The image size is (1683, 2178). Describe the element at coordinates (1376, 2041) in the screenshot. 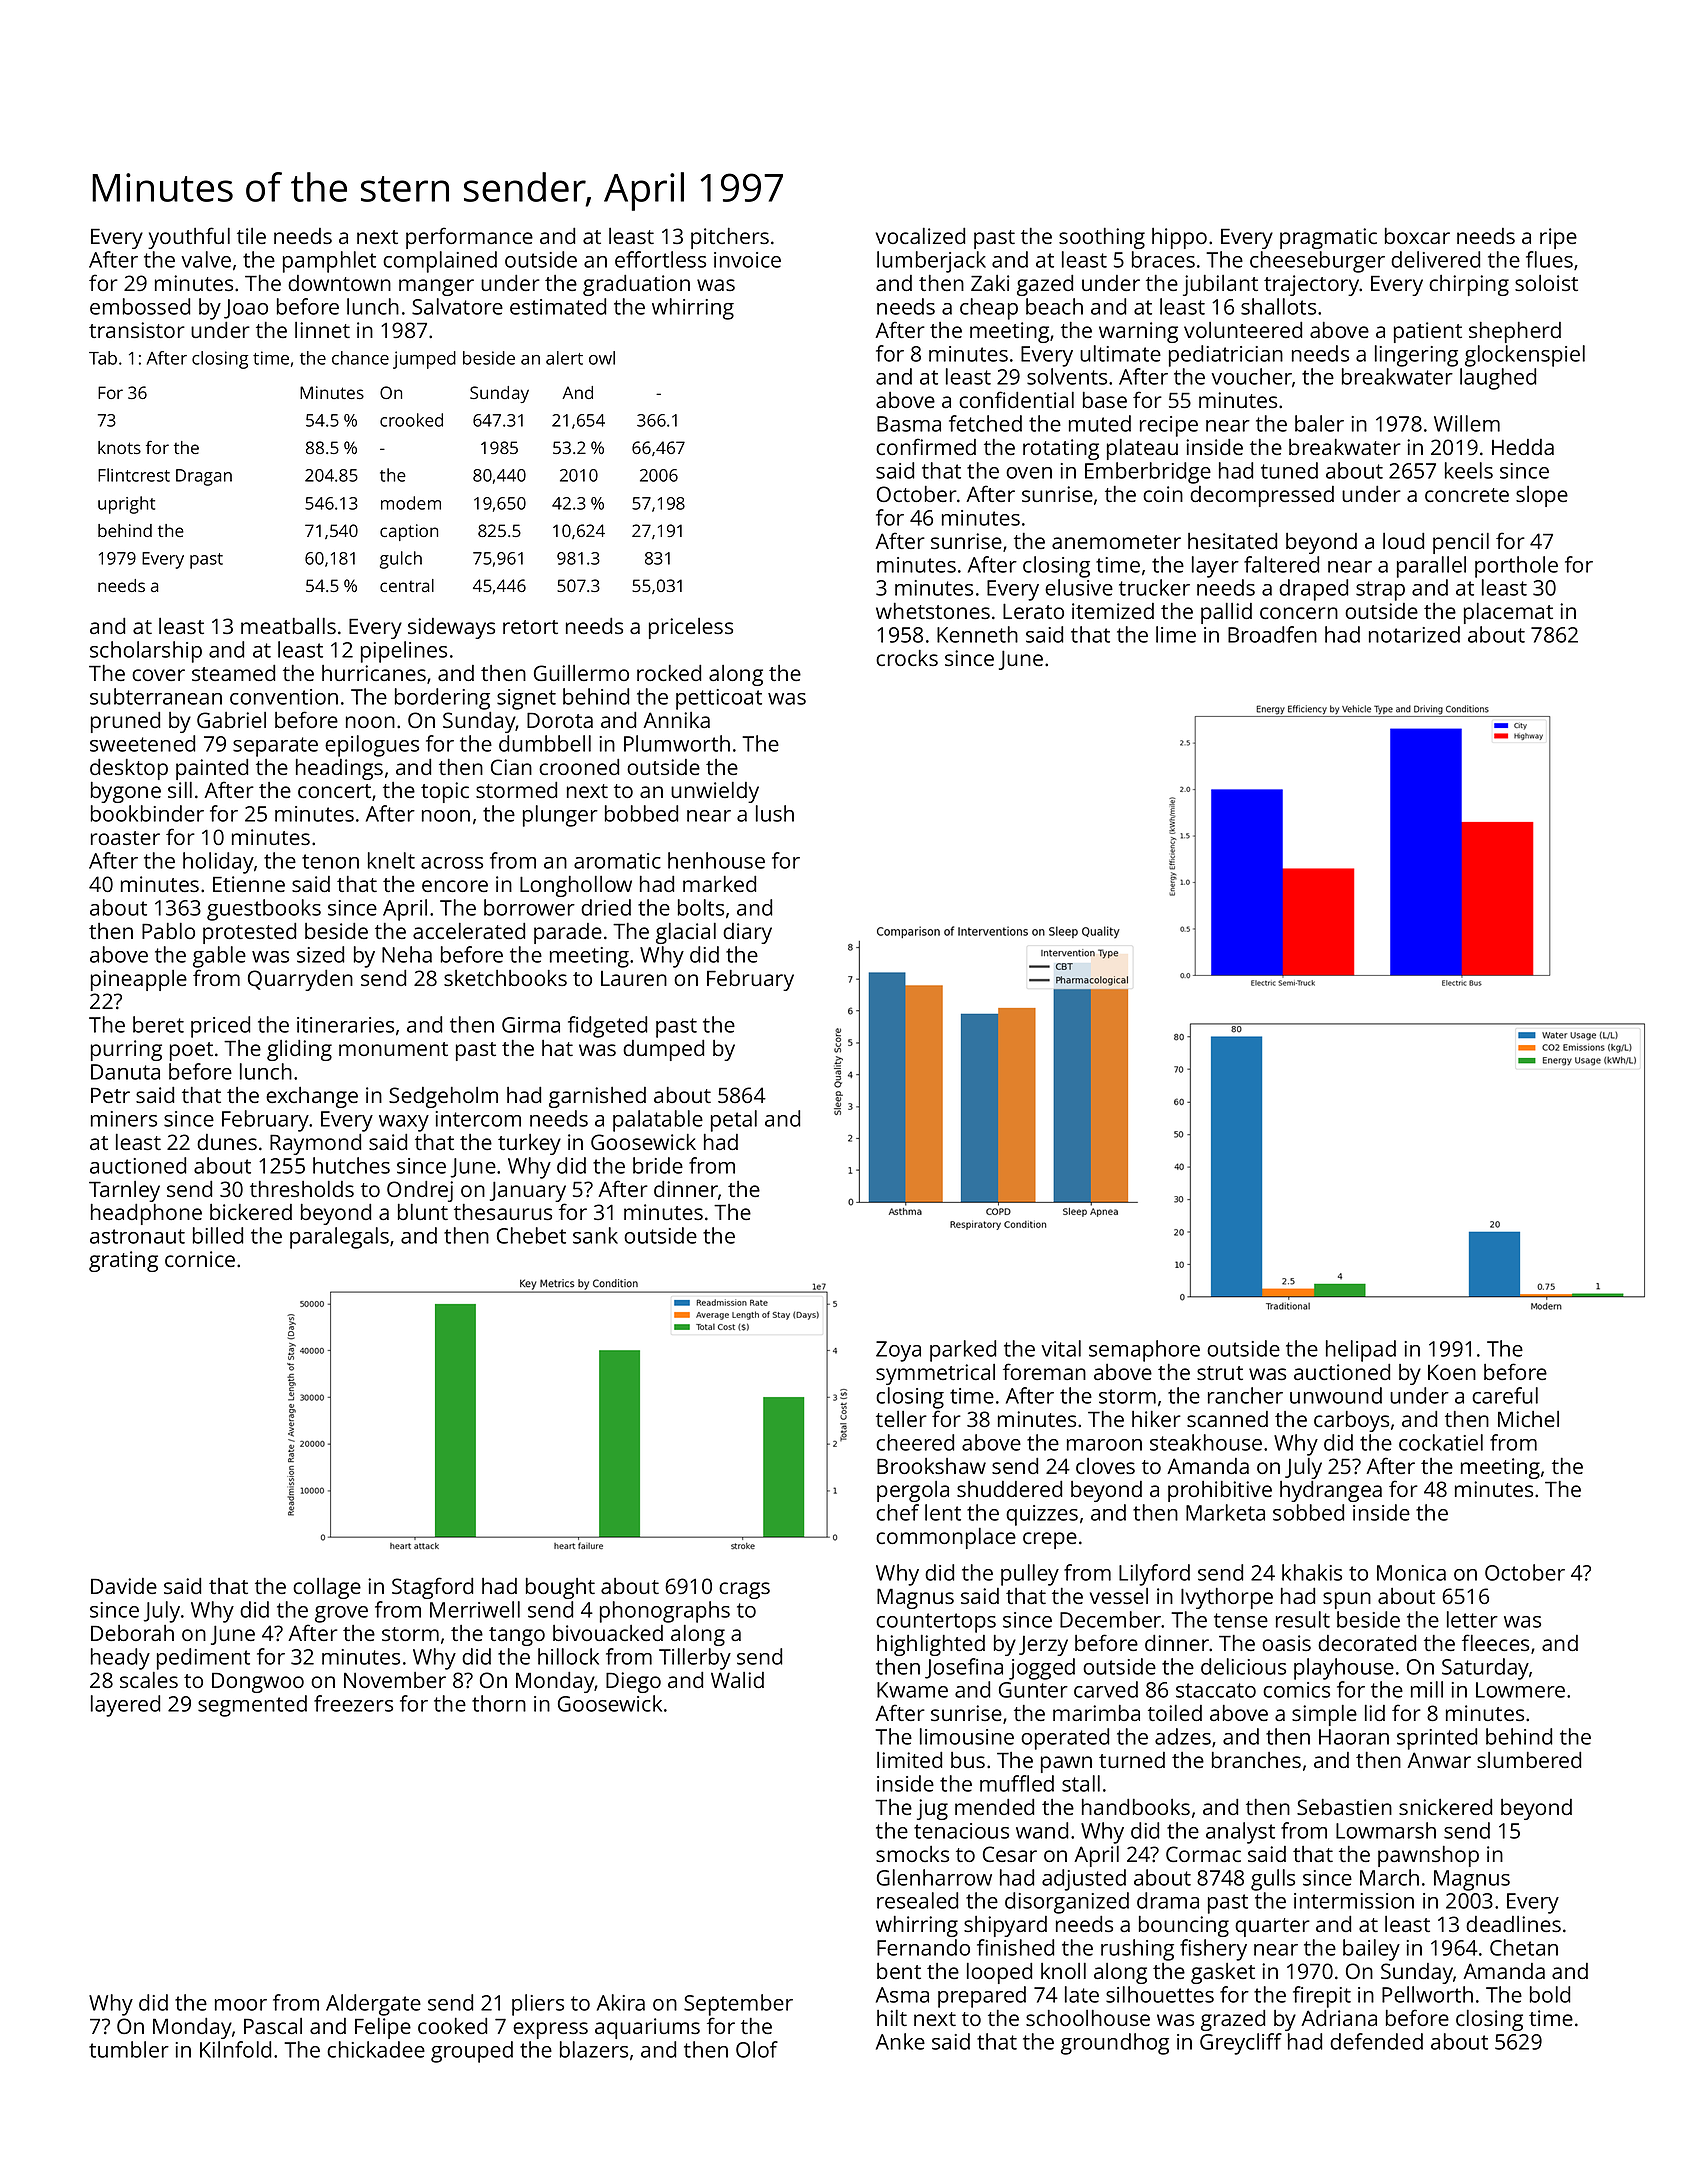

I see `defended` at that location.
